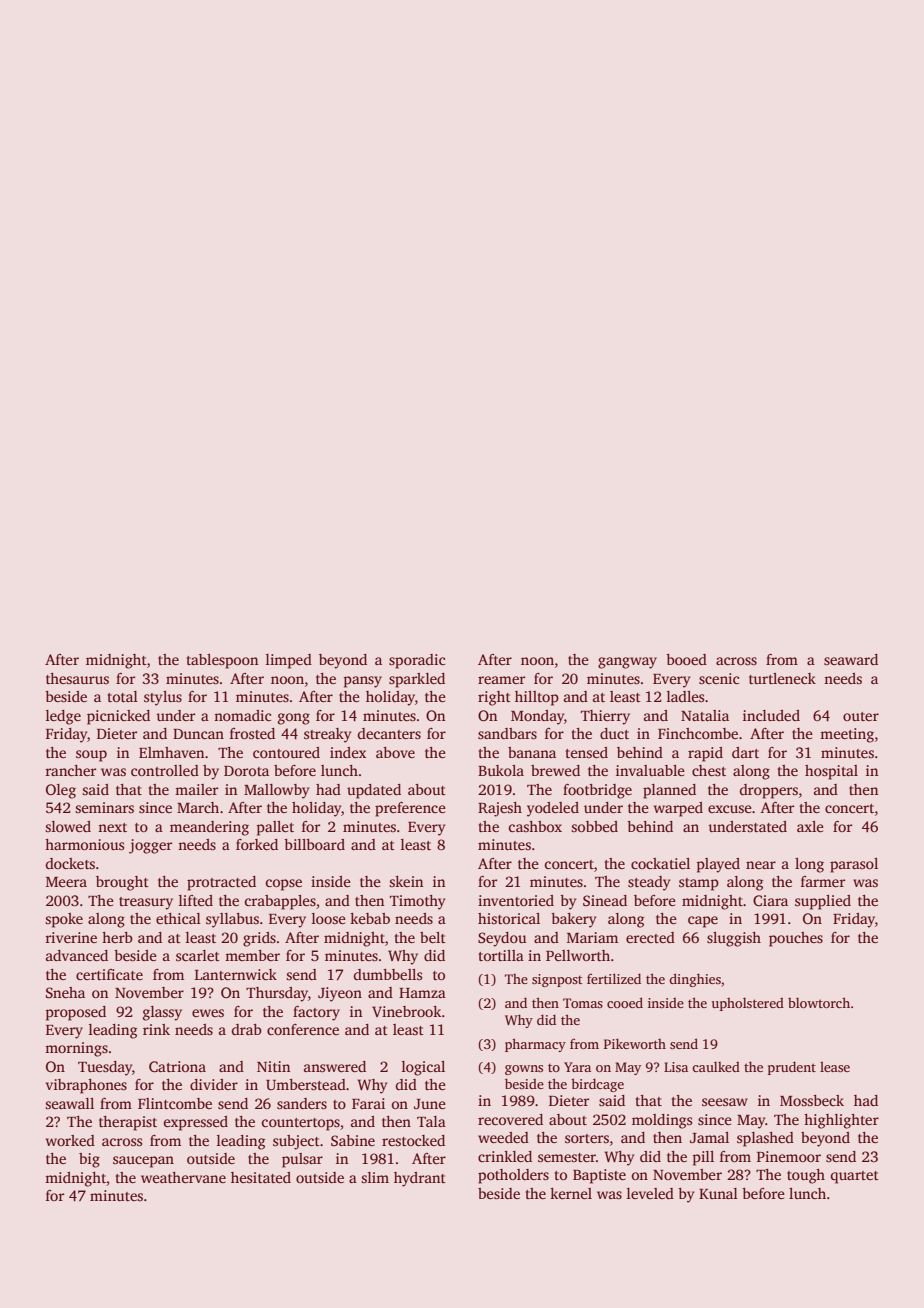  Describe the element at coordinates (410, 809) in the page. I see `preference` at that location.
